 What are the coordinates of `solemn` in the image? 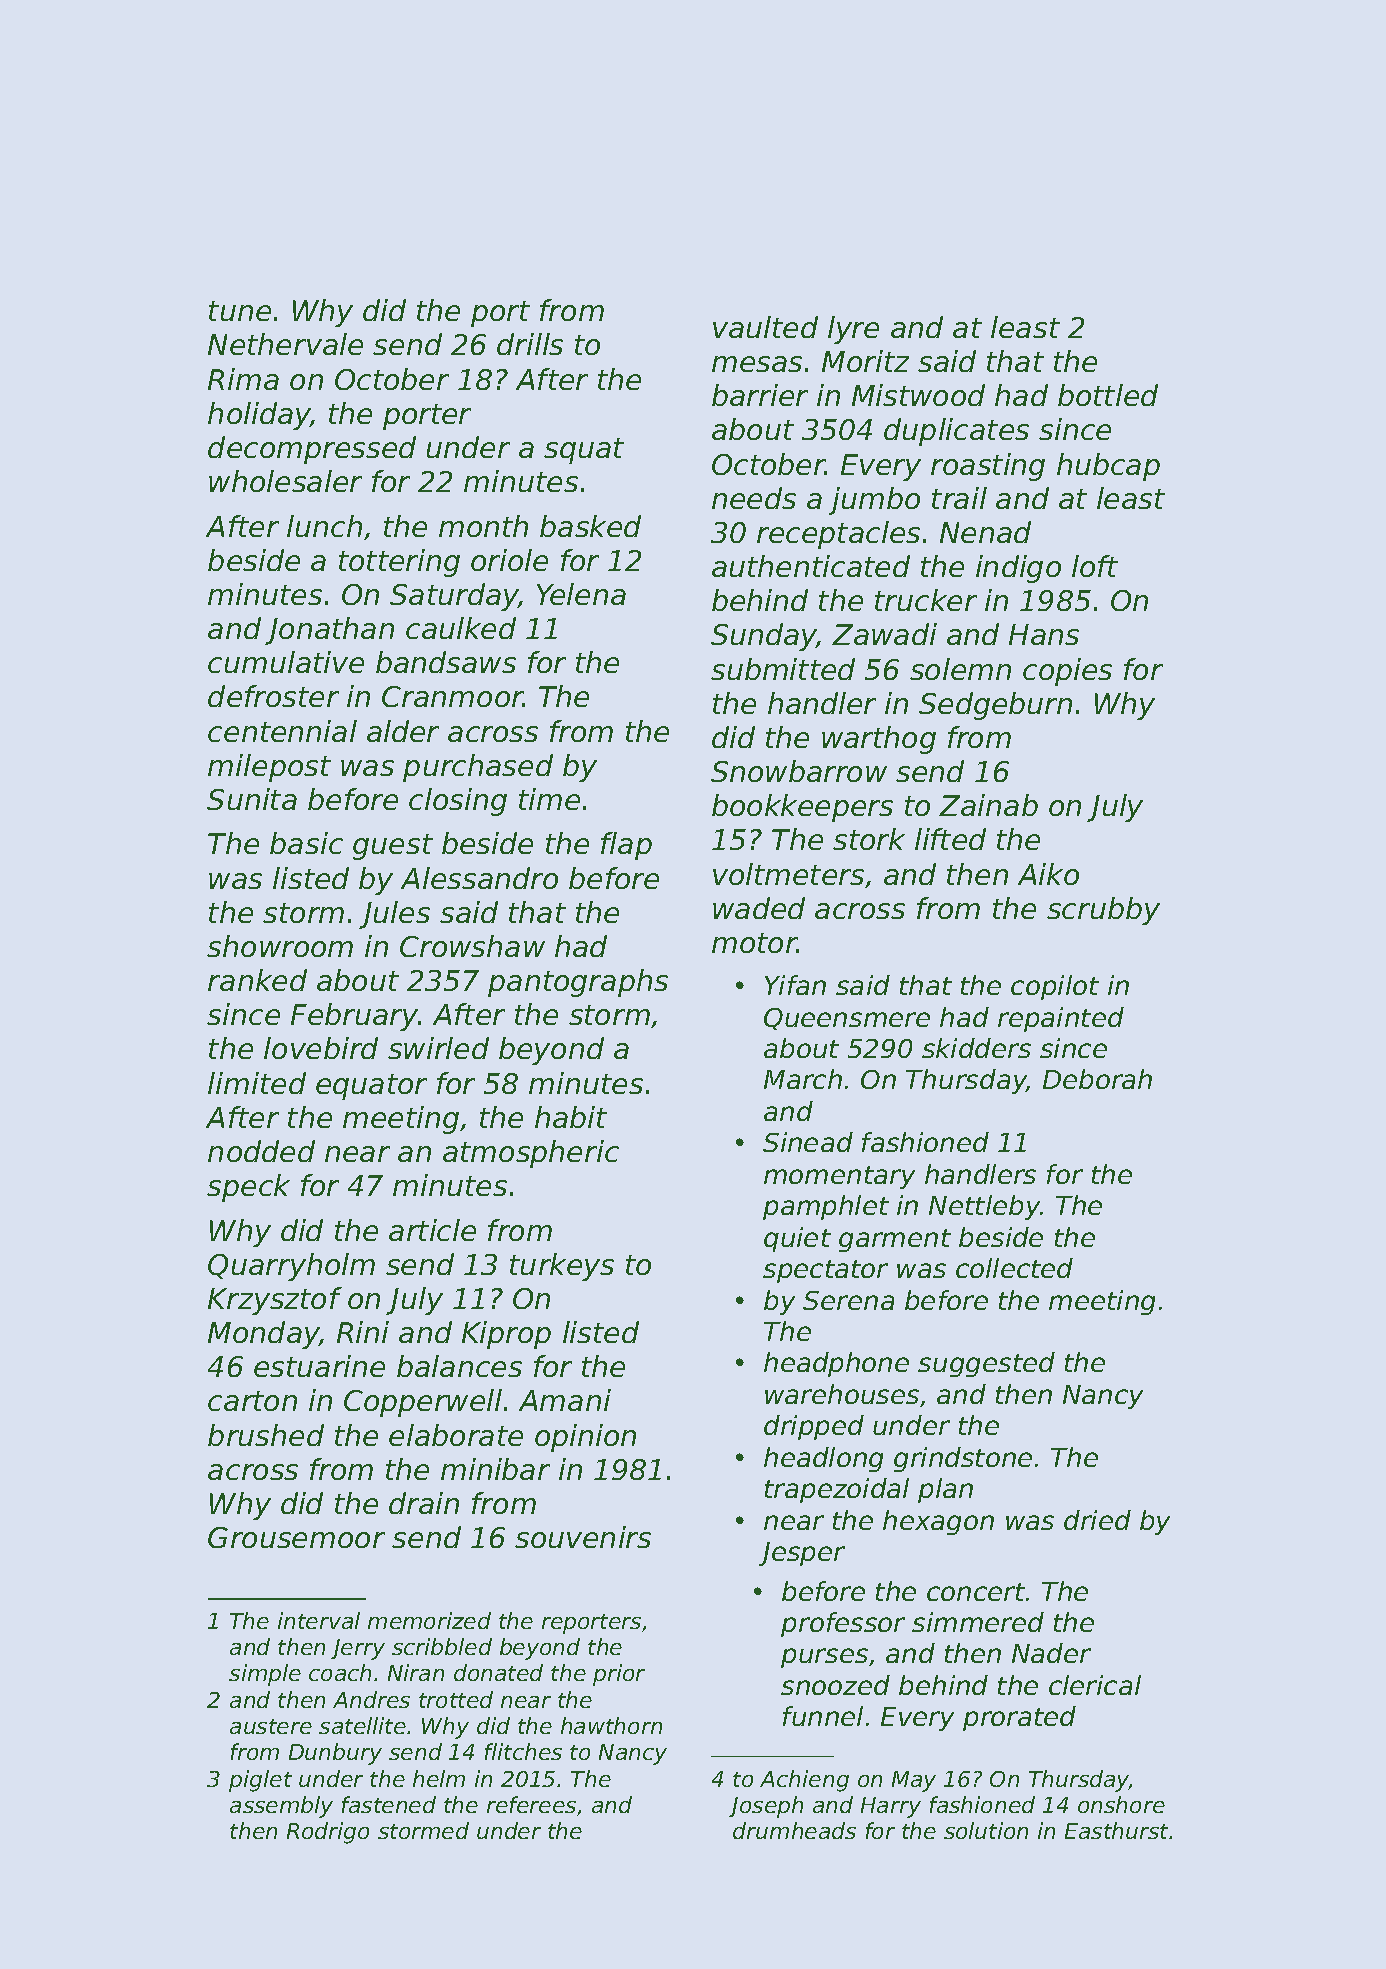 It's located at (960, 669).
